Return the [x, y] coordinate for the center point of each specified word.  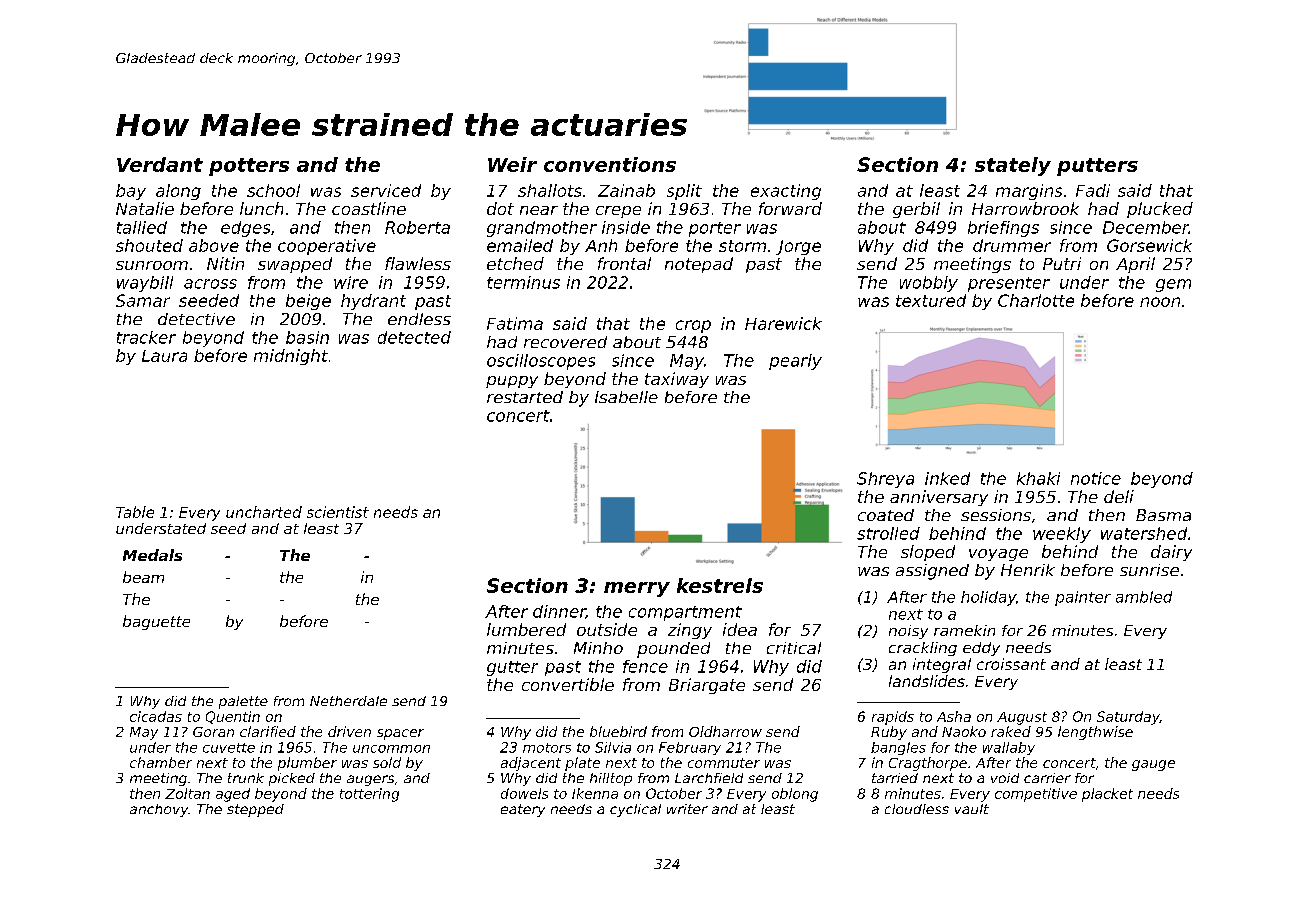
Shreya [885, 480]
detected [414, 337]
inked [947, 478]
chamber [161, 762]
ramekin [964, 630]
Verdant [160, 164]
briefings [1003, 229]
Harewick [783, 323]
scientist [338, 512]
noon [1160, 302]
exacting [786, 192]
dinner [559, 612]
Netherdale [348, 701]
